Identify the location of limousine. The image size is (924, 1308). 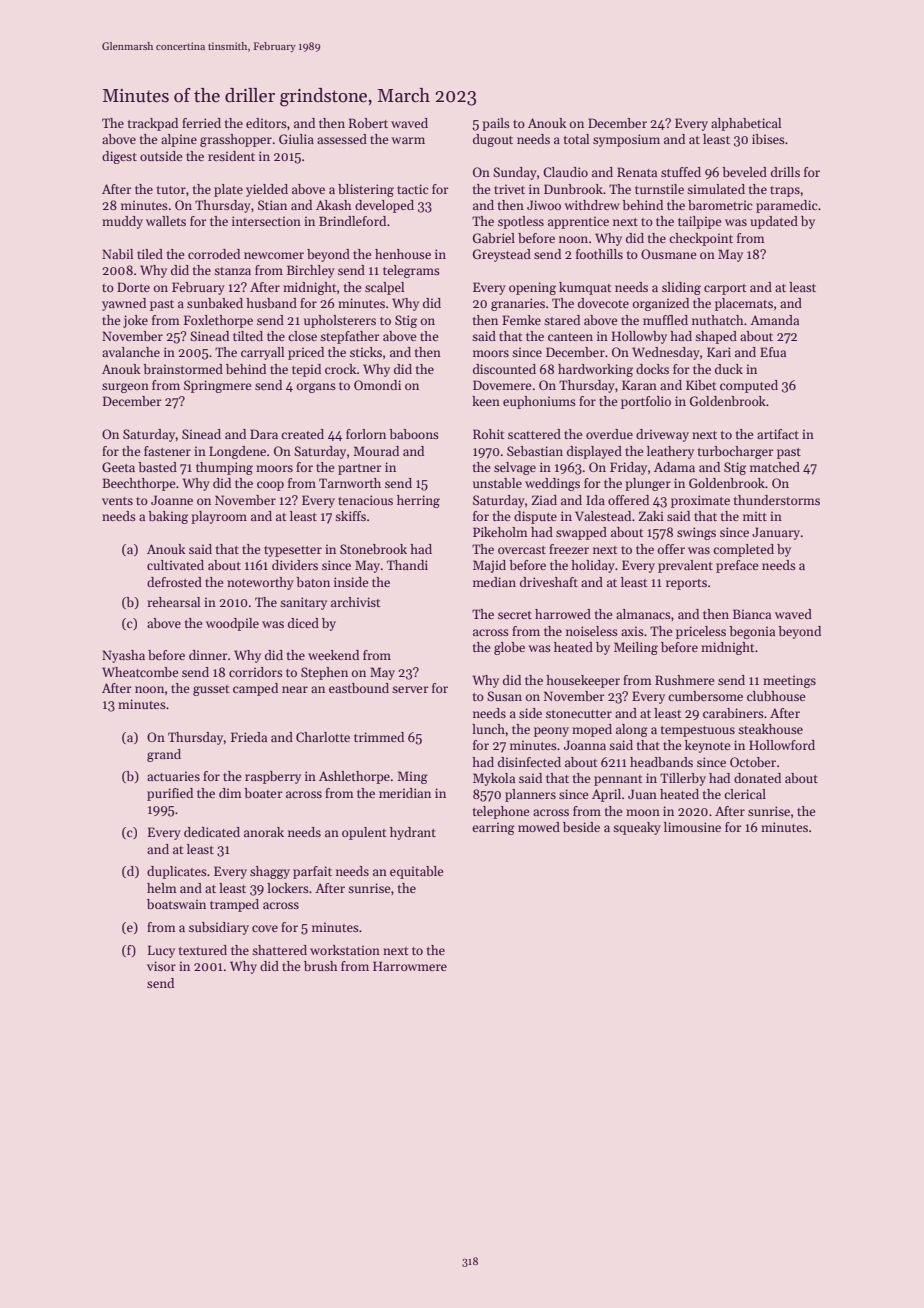
(692, 827).
